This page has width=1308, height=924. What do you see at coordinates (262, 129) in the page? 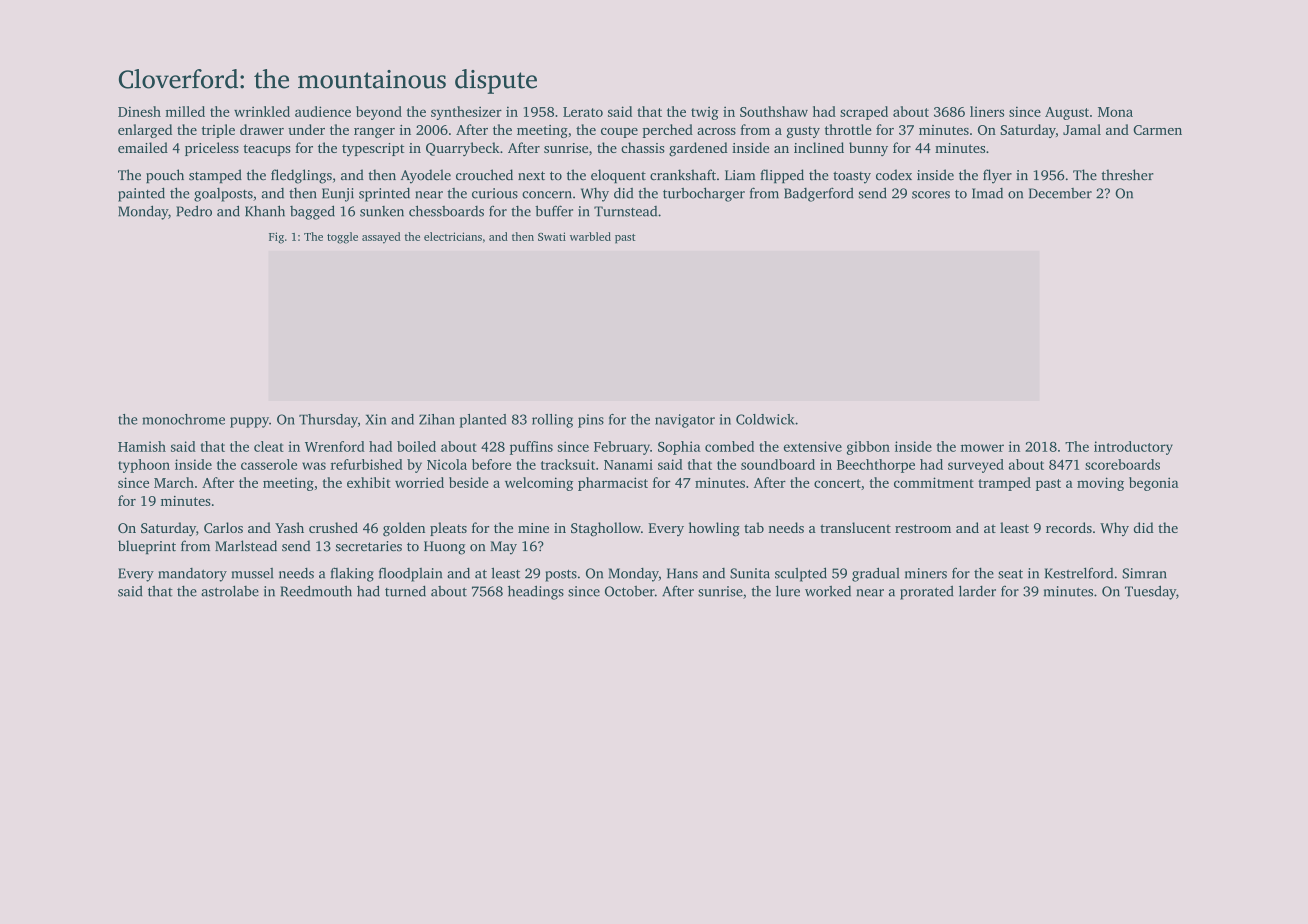
I see `drawer` at bounding box center [262, 129].
